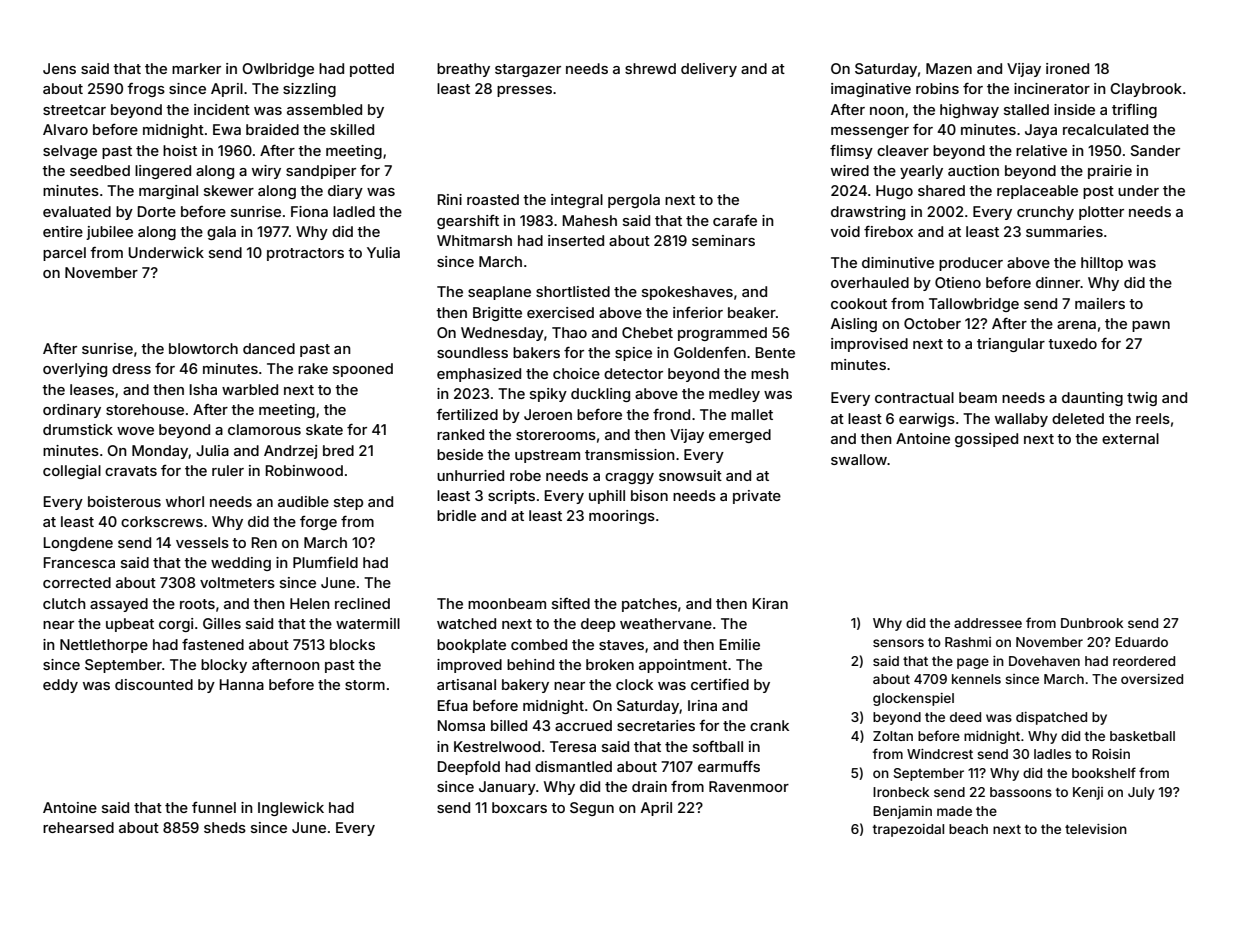  Describe the element at coordinates (463, 70) in the screenshot. I see `breathy` at that location.
